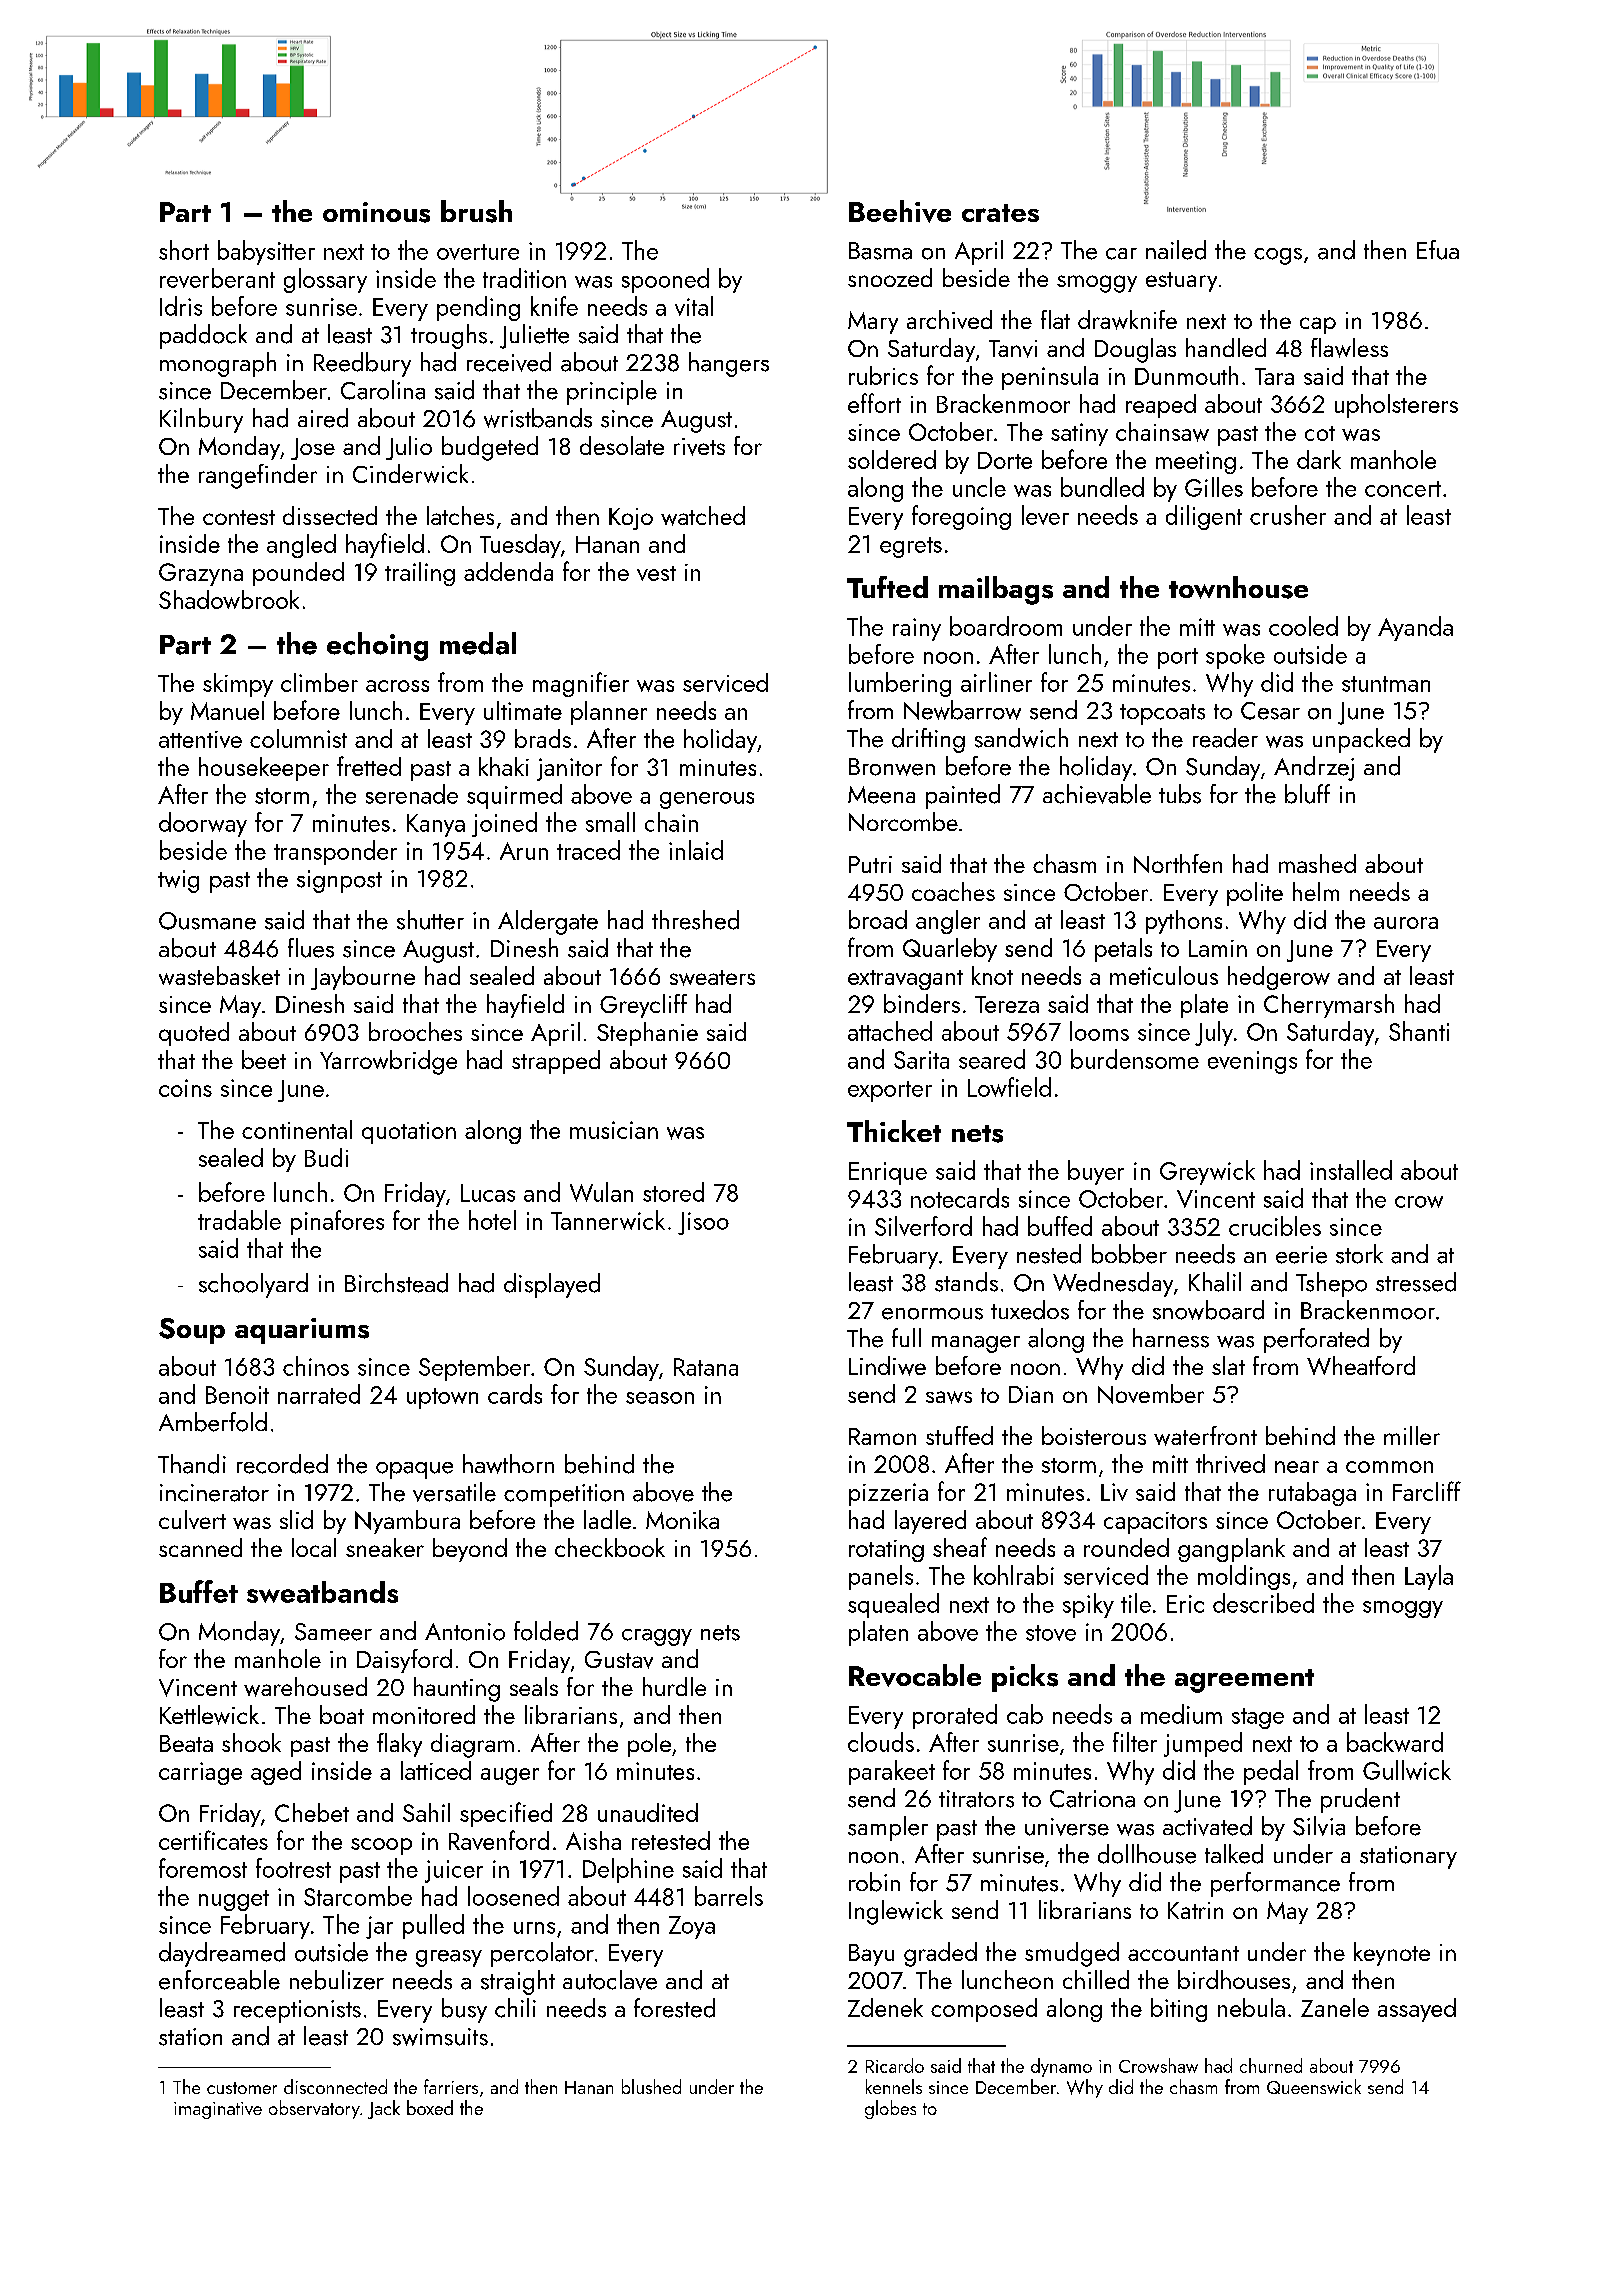  What do you see at coordinates (643, 1006) in the image?
I see `Greycliff` at bounding box center [643, 1006].
